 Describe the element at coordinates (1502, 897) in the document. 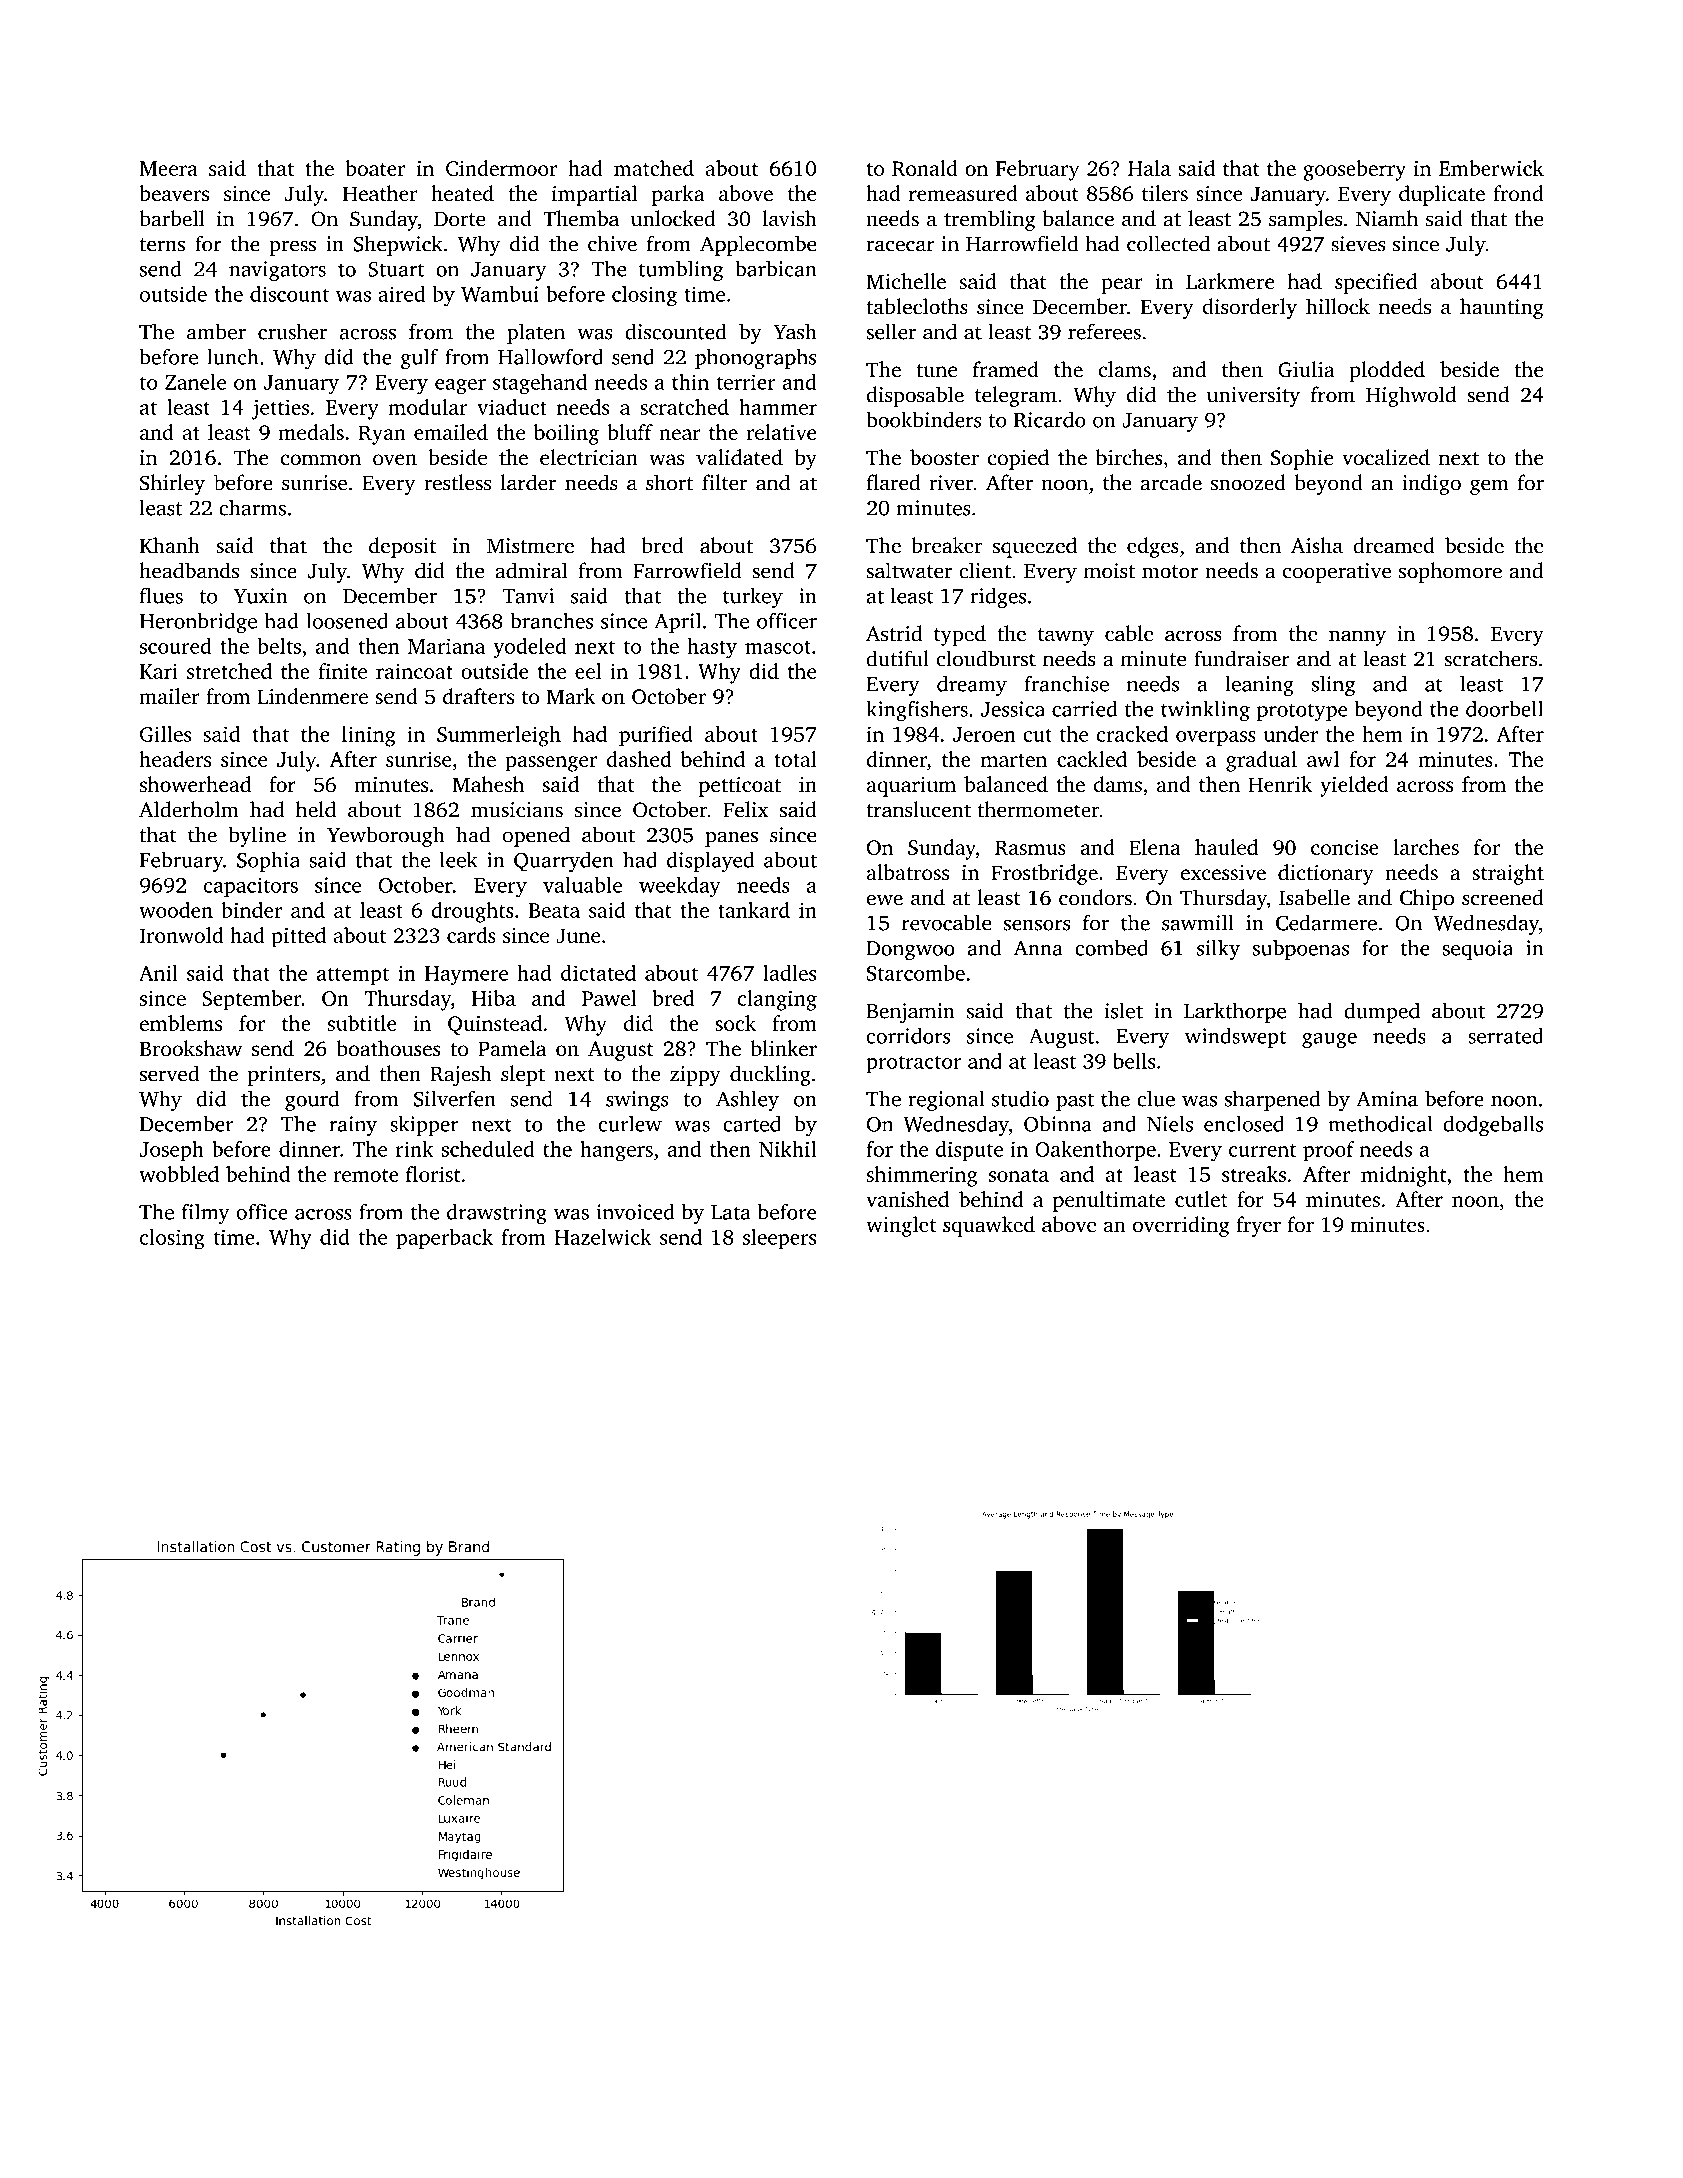

I see `screened` at that location.
